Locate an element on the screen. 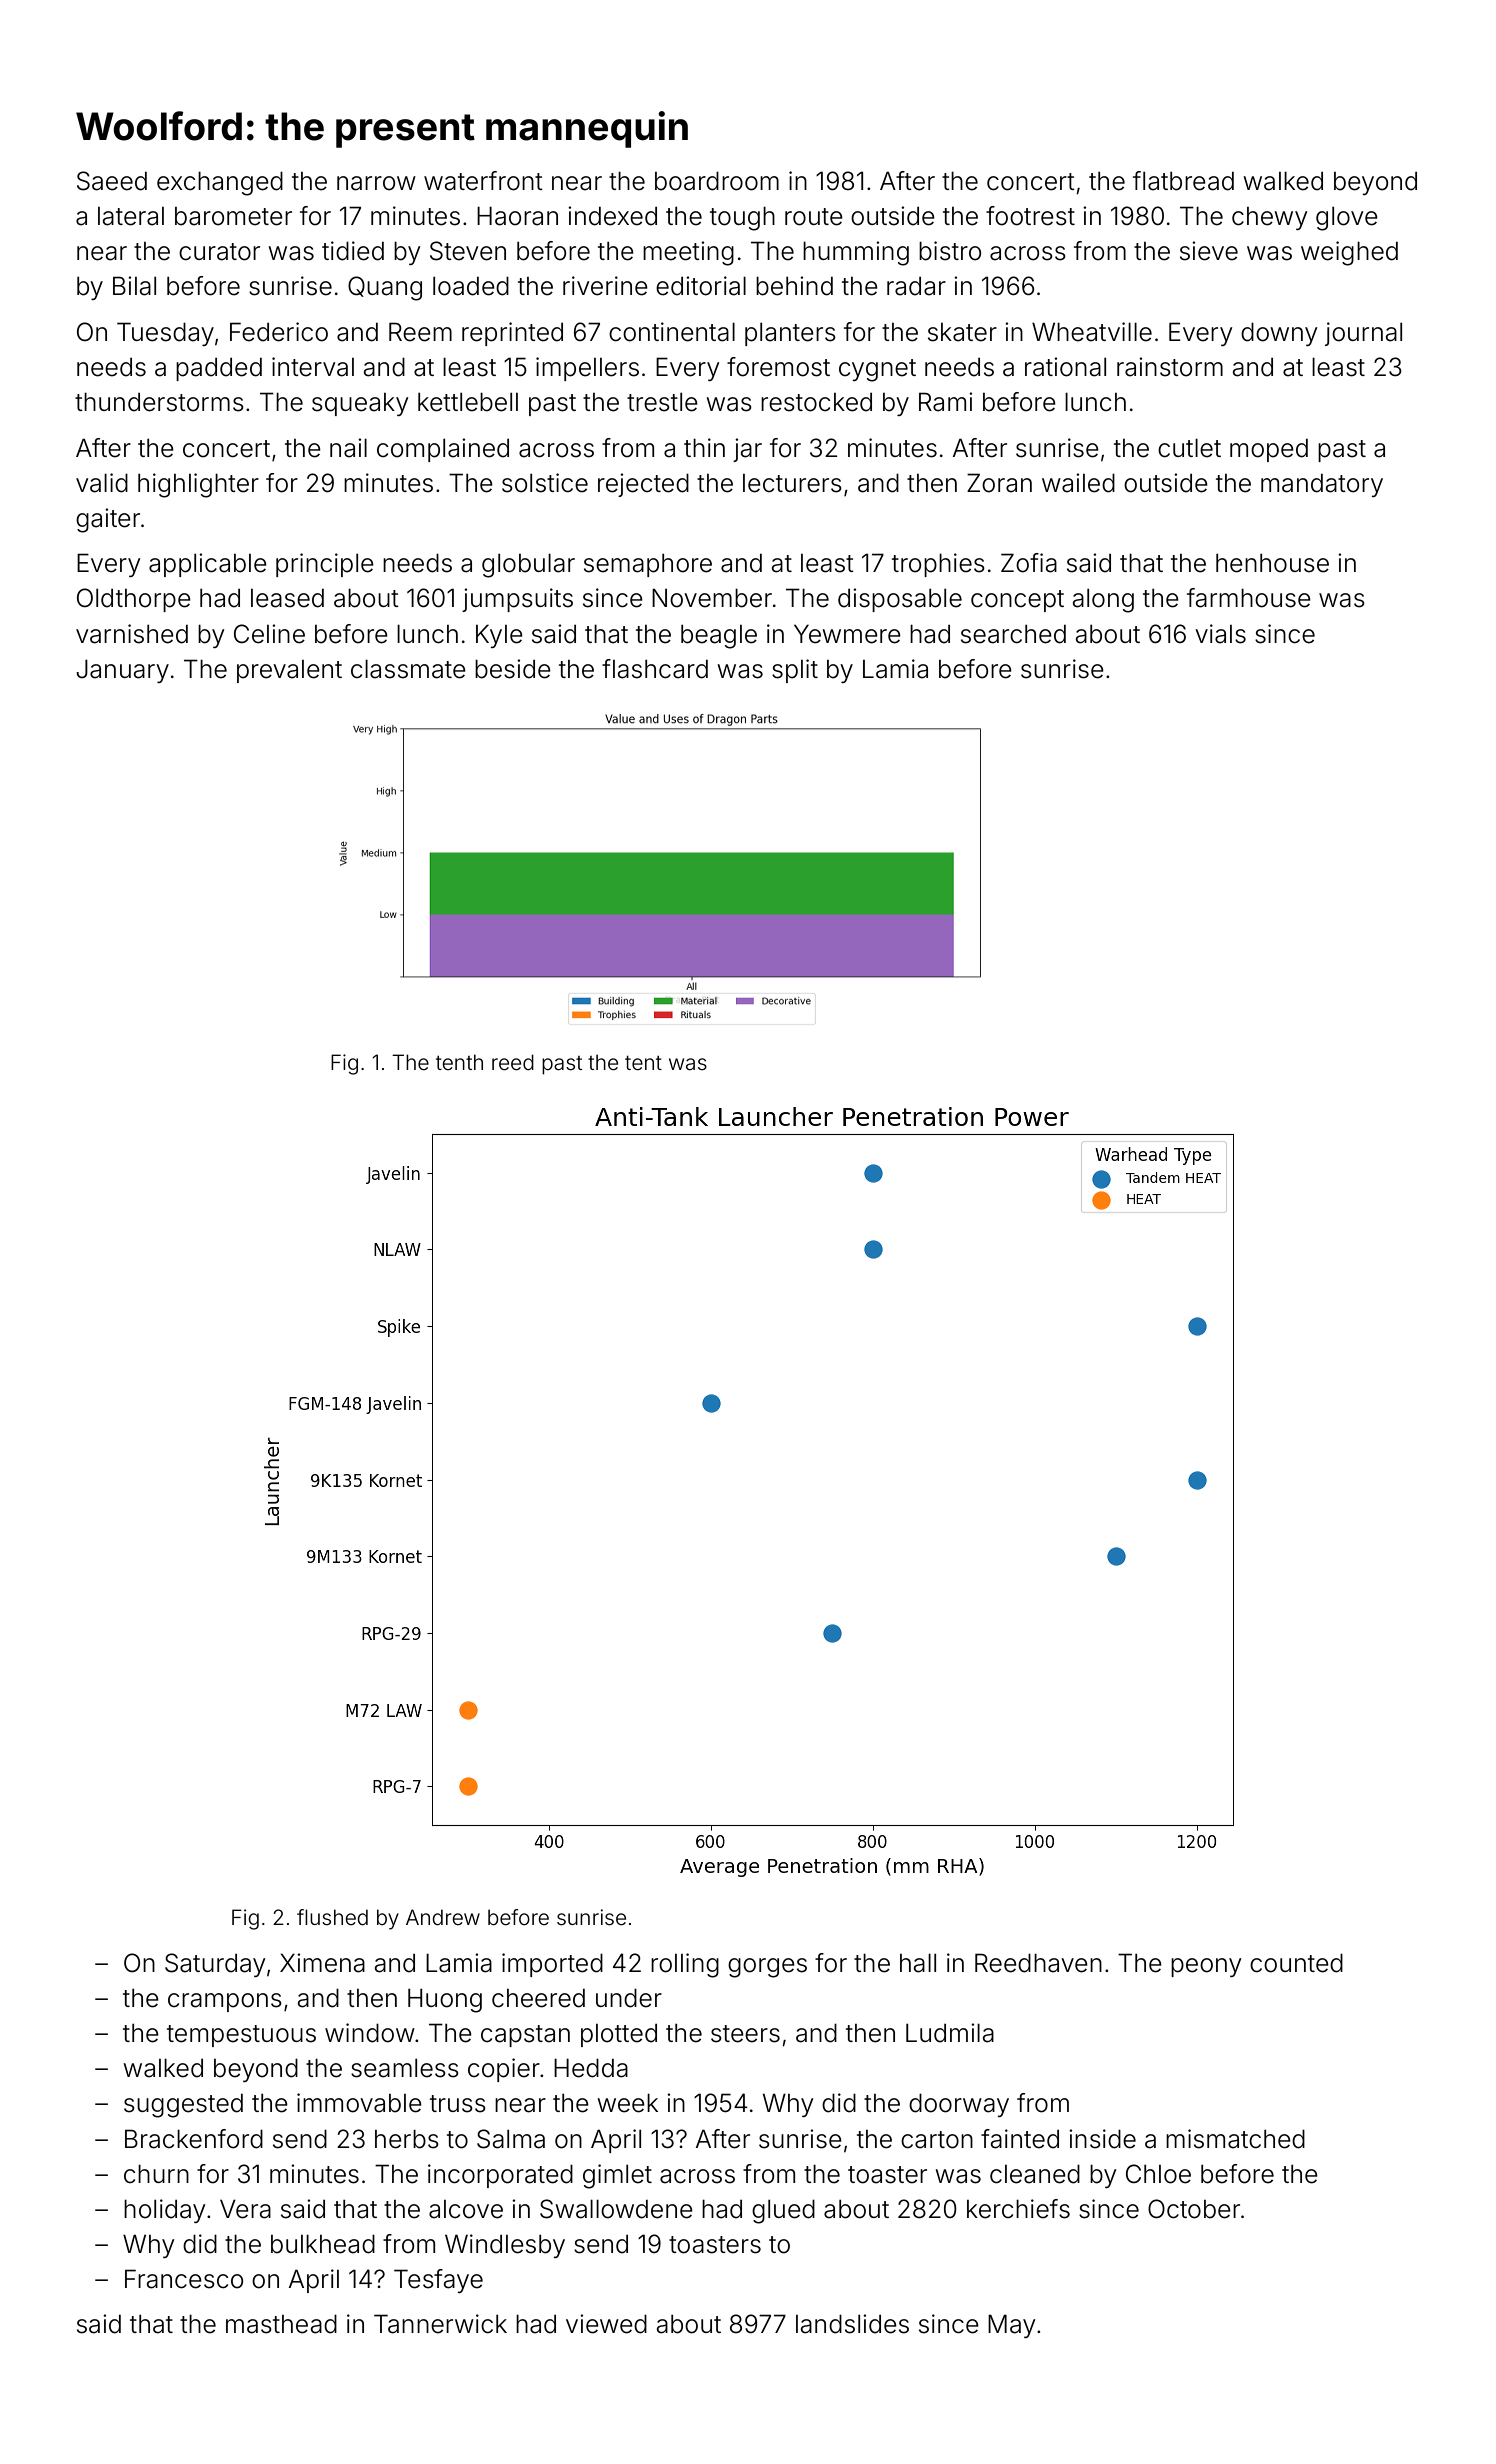 This screenshot has height=2464, width=1496. flushed is located at coordinates (332, 1917).
